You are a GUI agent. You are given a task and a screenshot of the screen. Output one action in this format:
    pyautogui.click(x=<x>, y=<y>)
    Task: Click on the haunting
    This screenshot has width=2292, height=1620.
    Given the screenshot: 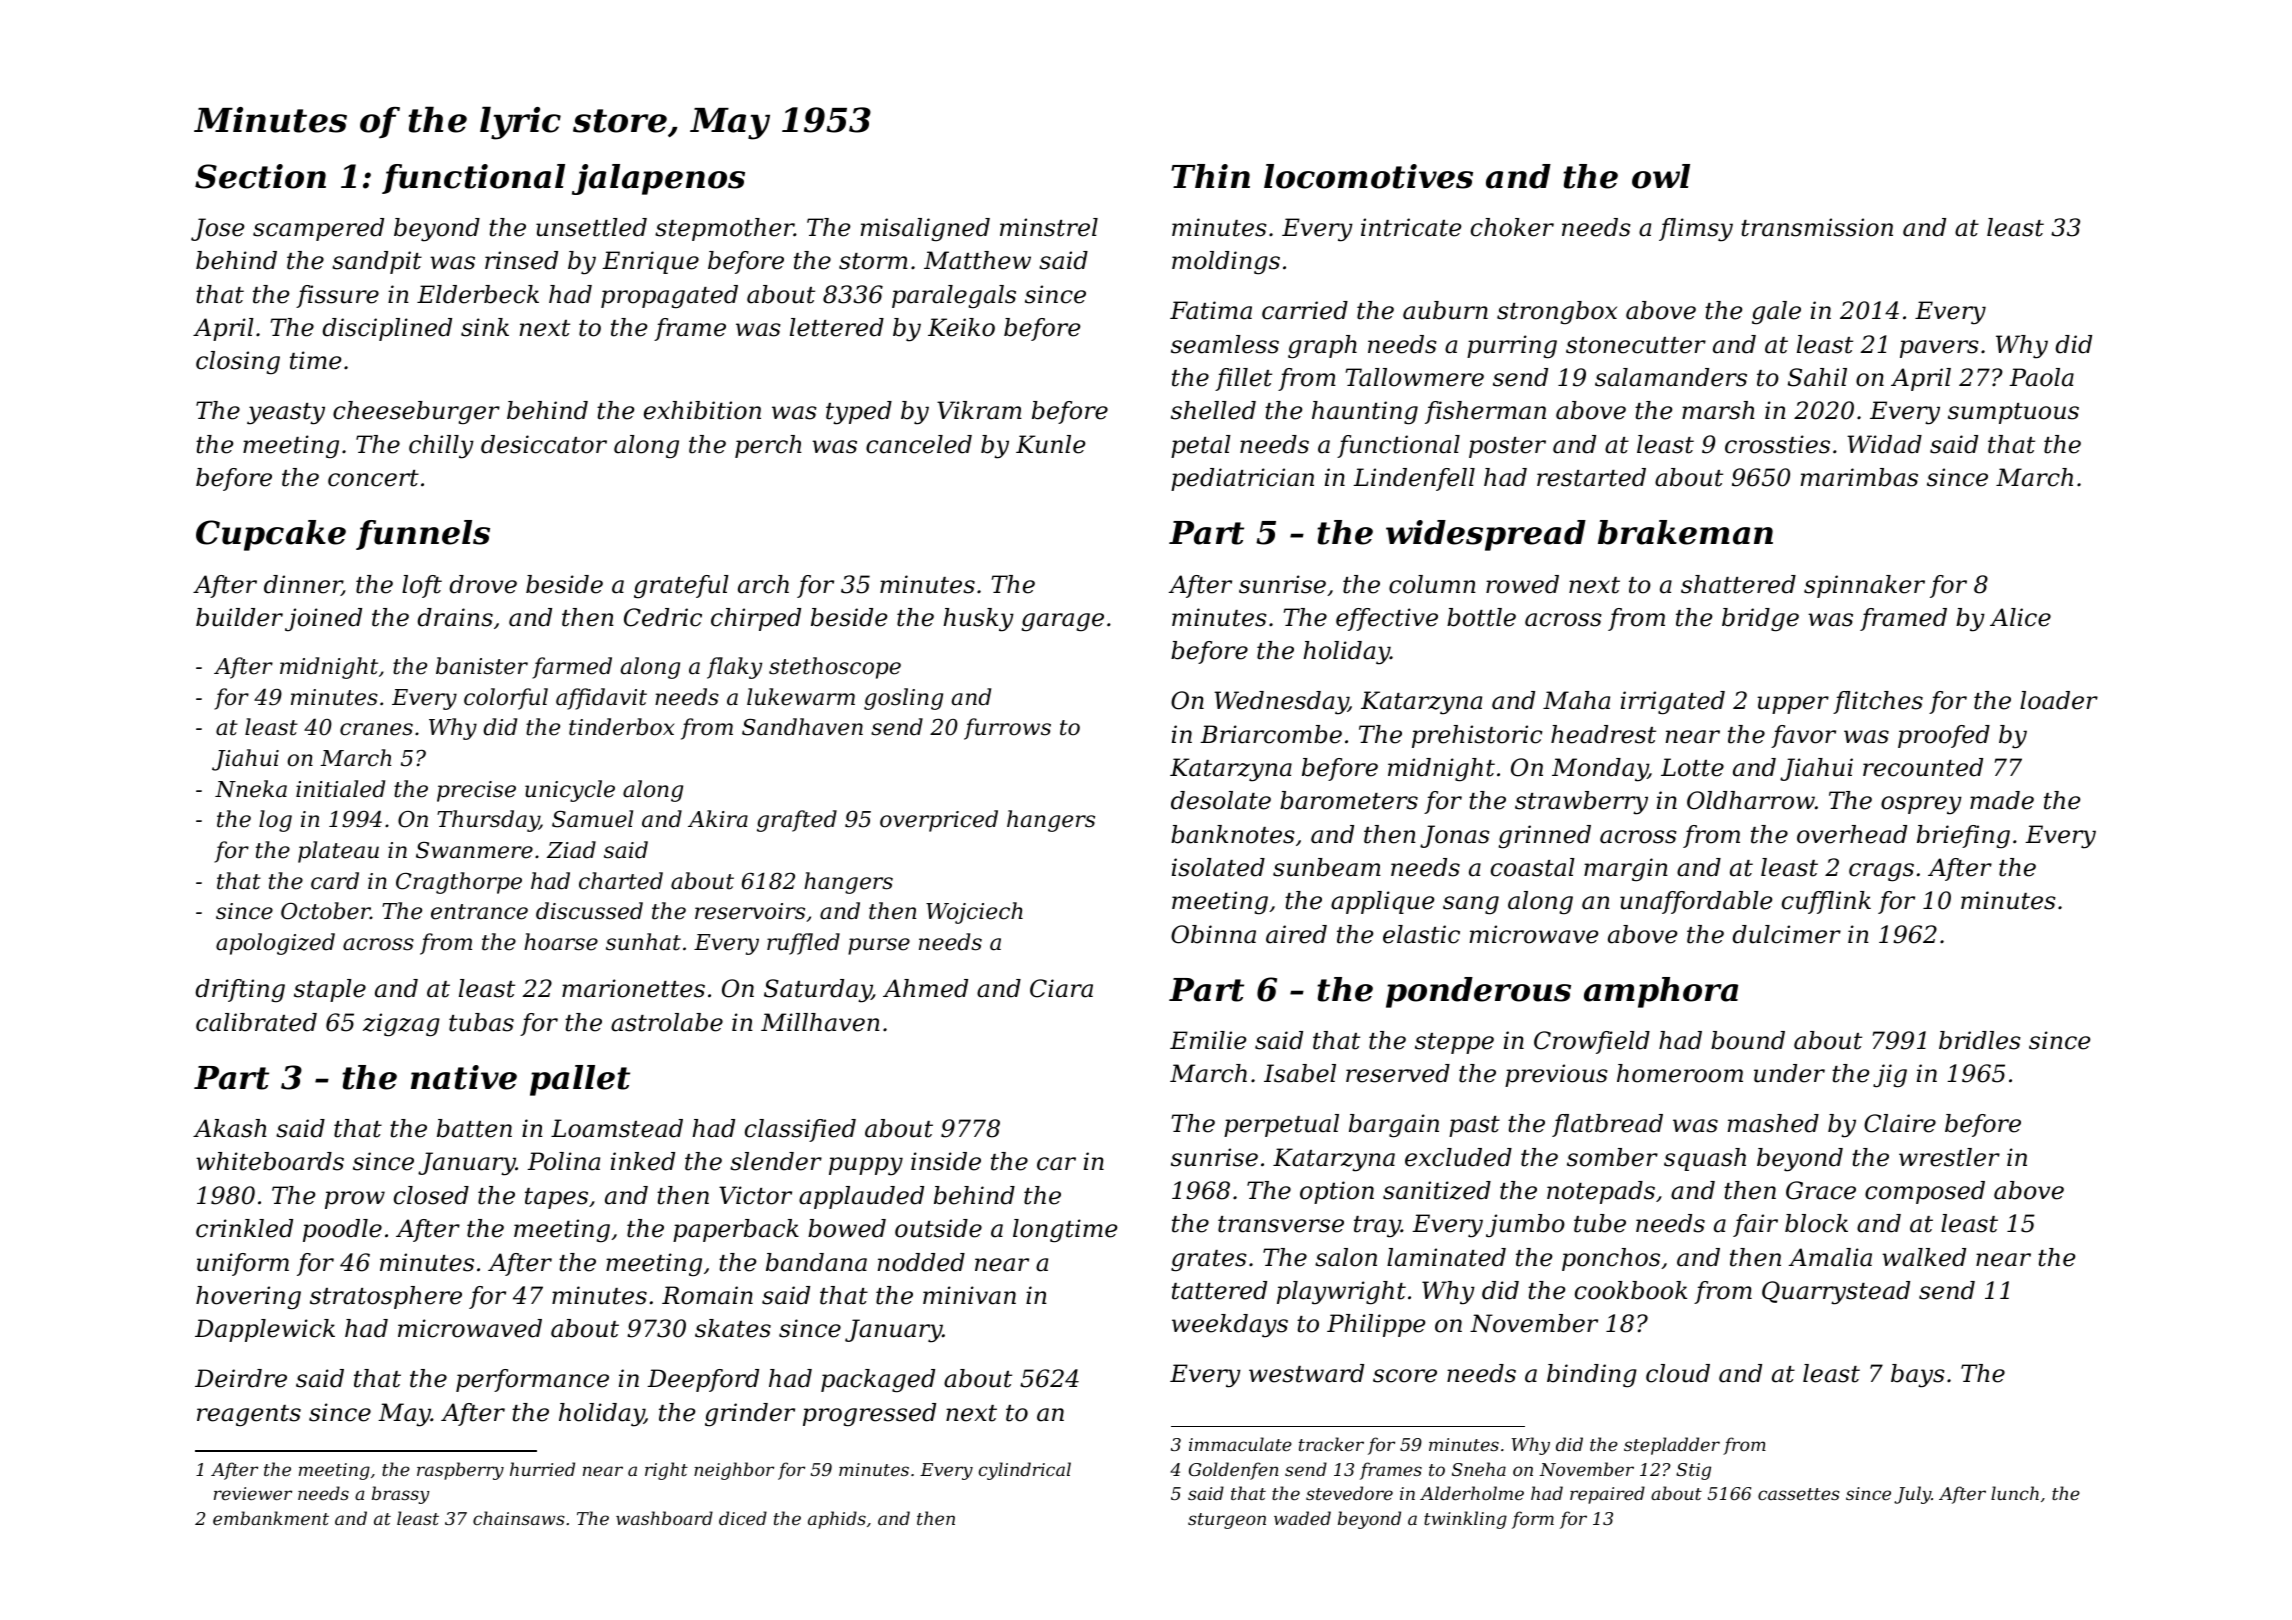 What is the action you would take?
    pyautogui.click(x=1365, y=413)
